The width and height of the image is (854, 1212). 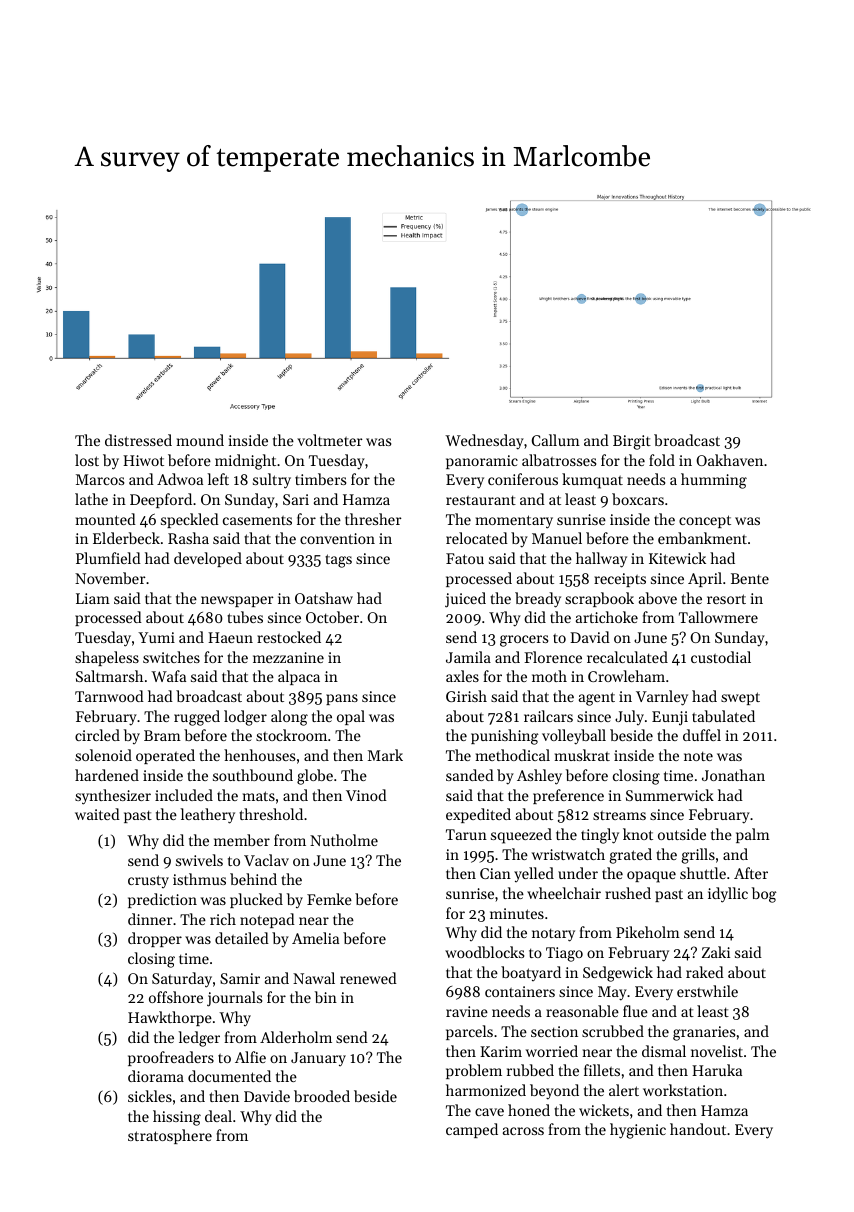 I want to click on sanded, so click(x=470, y=775).
